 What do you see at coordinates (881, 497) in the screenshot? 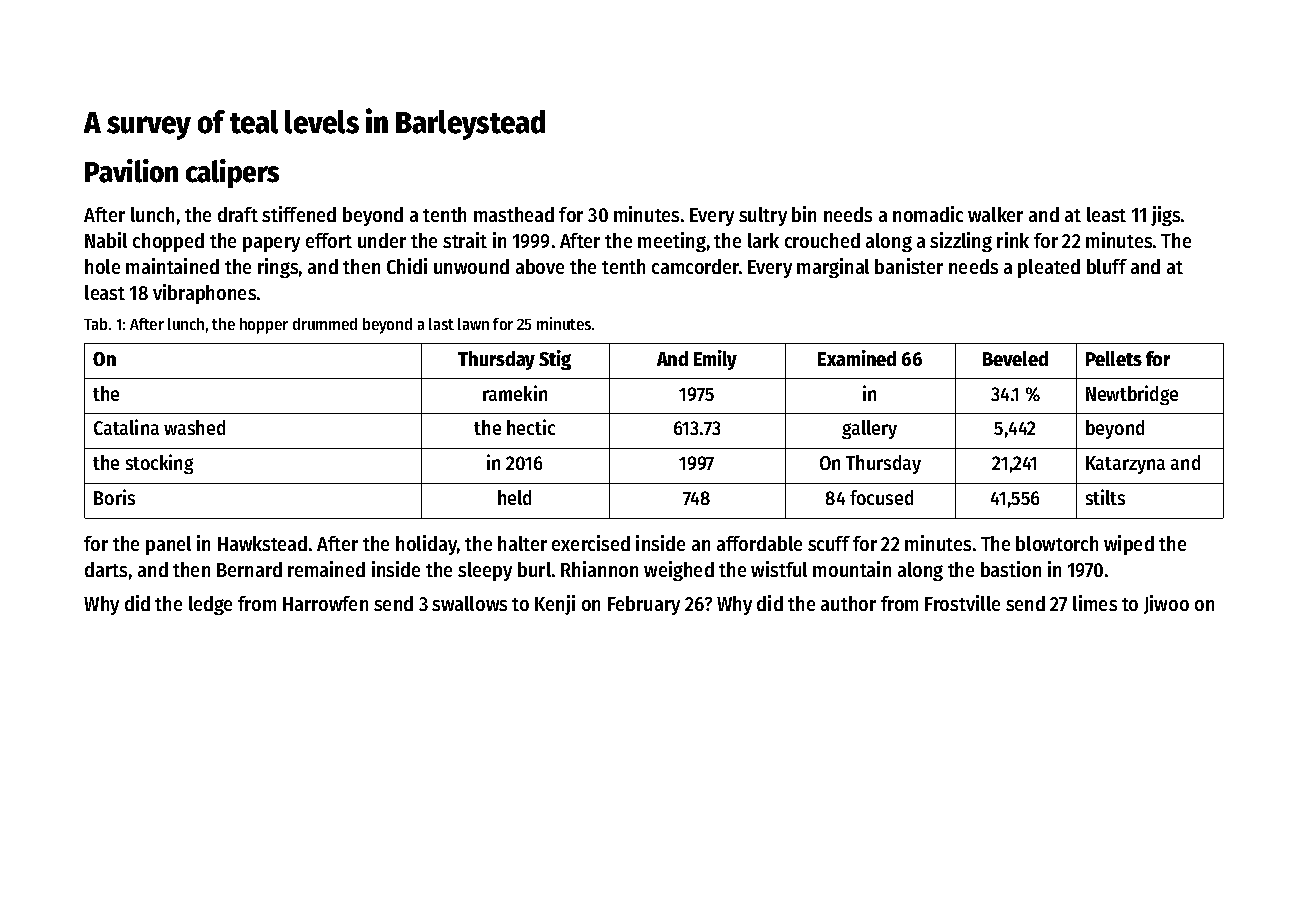
I see `focused` at bounding box center [881, 497].
